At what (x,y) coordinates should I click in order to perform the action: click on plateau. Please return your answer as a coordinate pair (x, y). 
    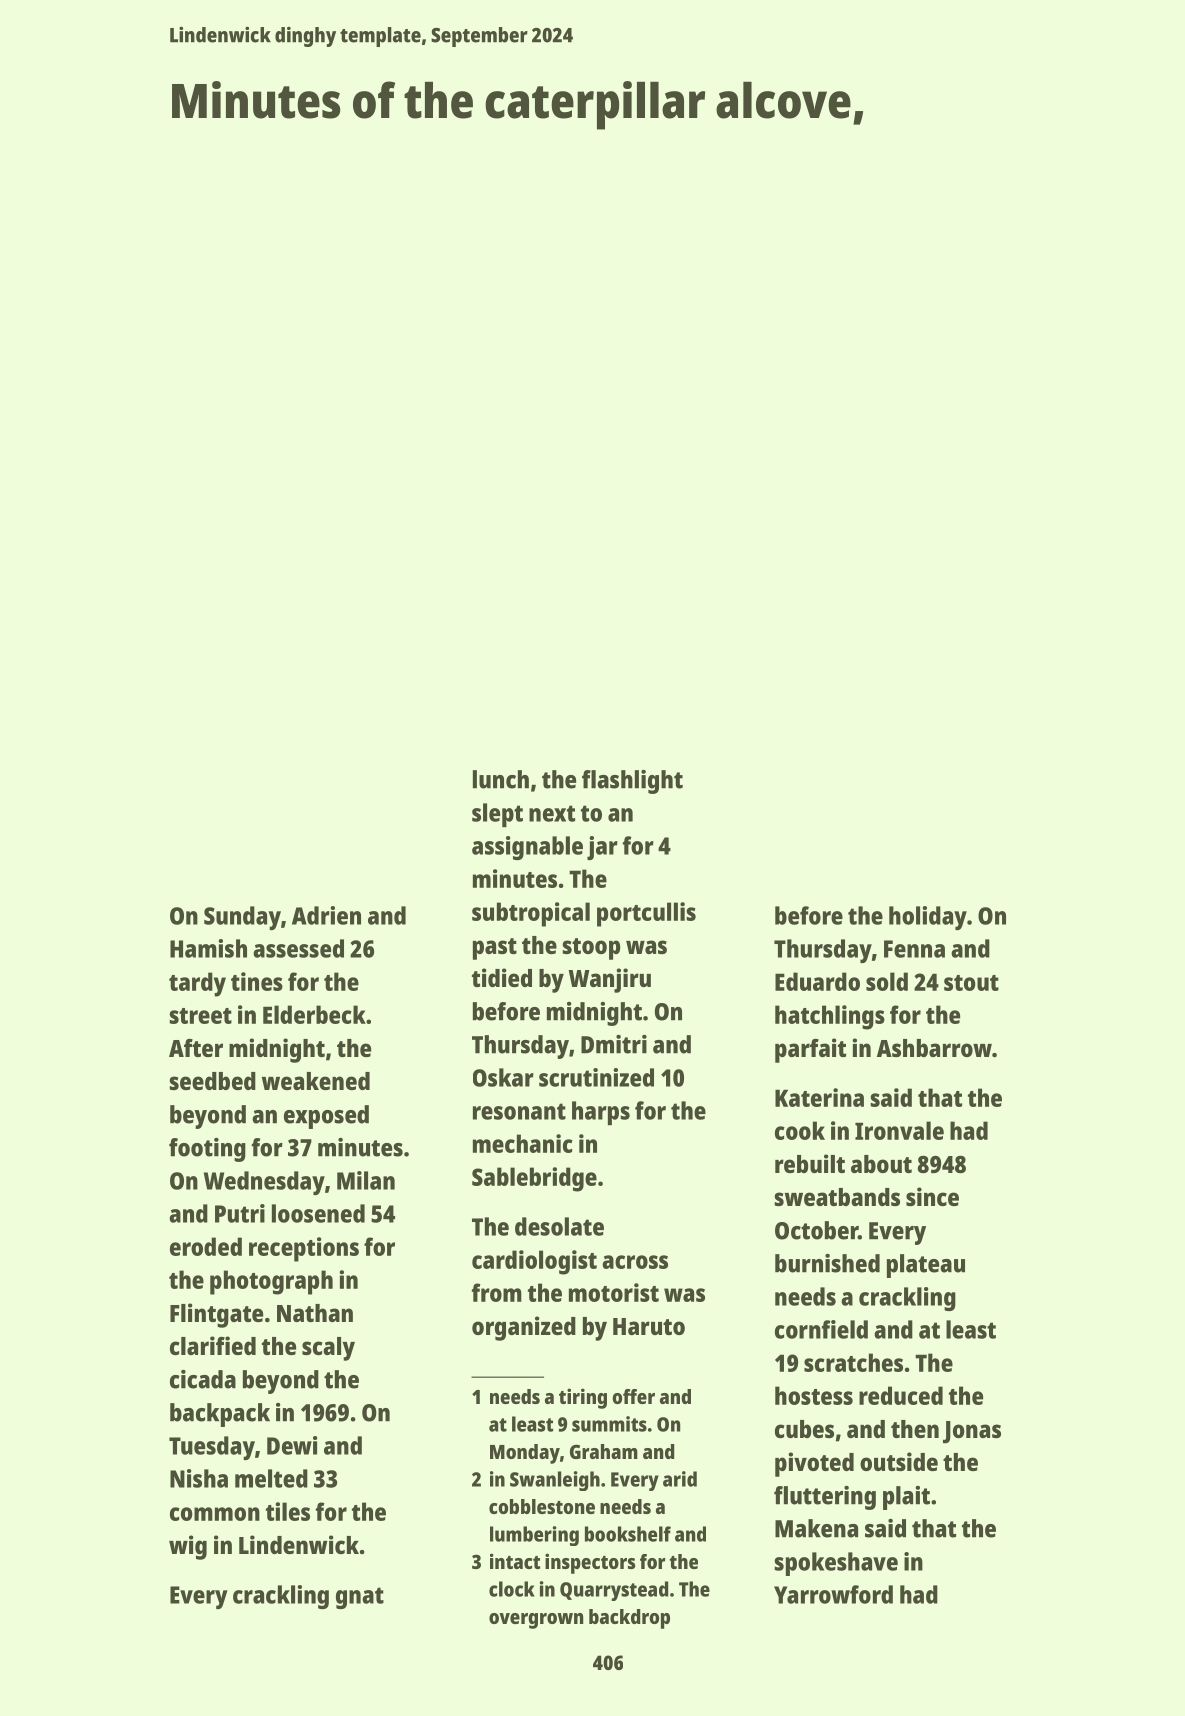
    Looking at the image, I should click on (926, 1266).
